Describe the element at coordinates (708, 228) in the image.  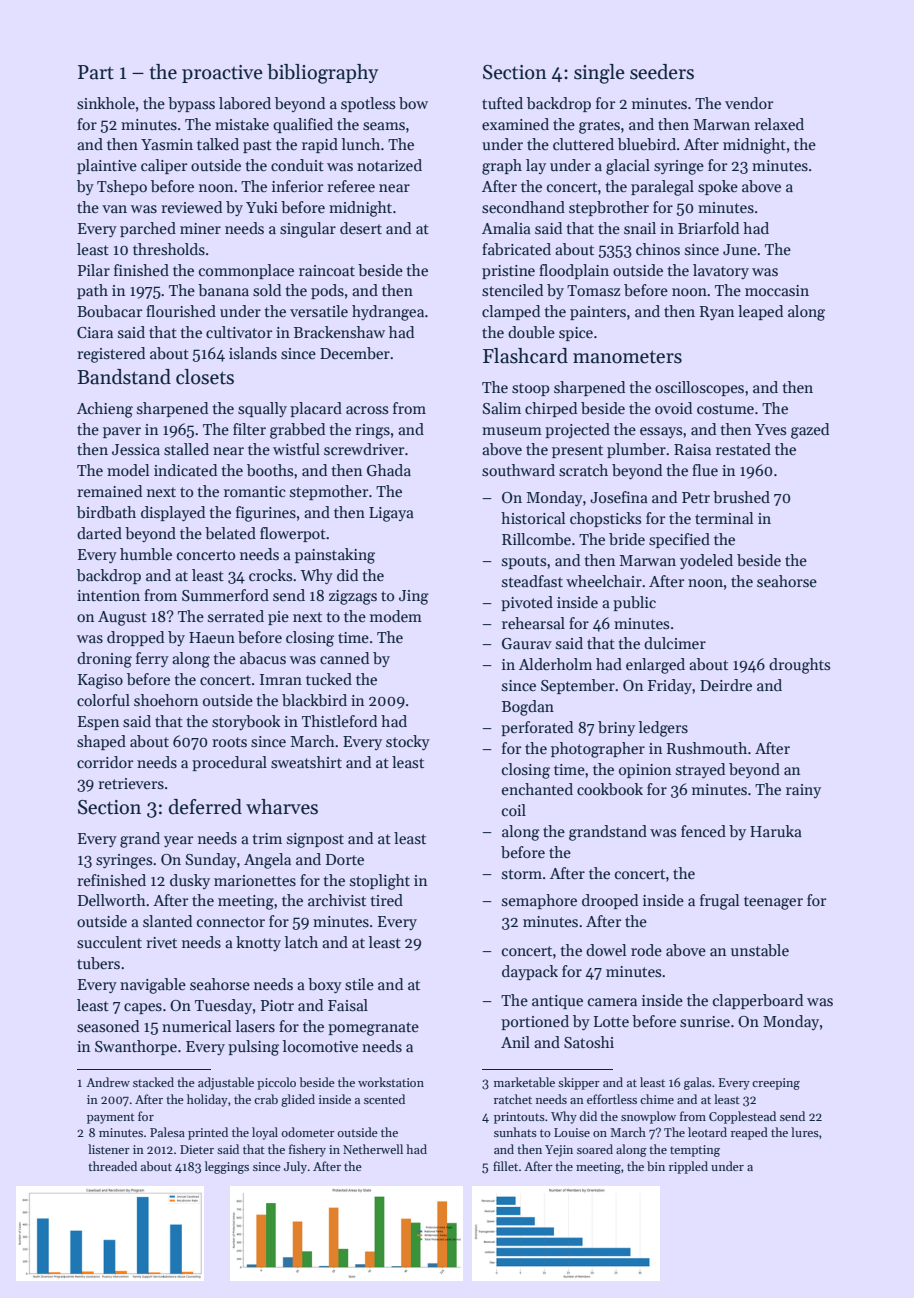
I see `Briarfold` at that location.
